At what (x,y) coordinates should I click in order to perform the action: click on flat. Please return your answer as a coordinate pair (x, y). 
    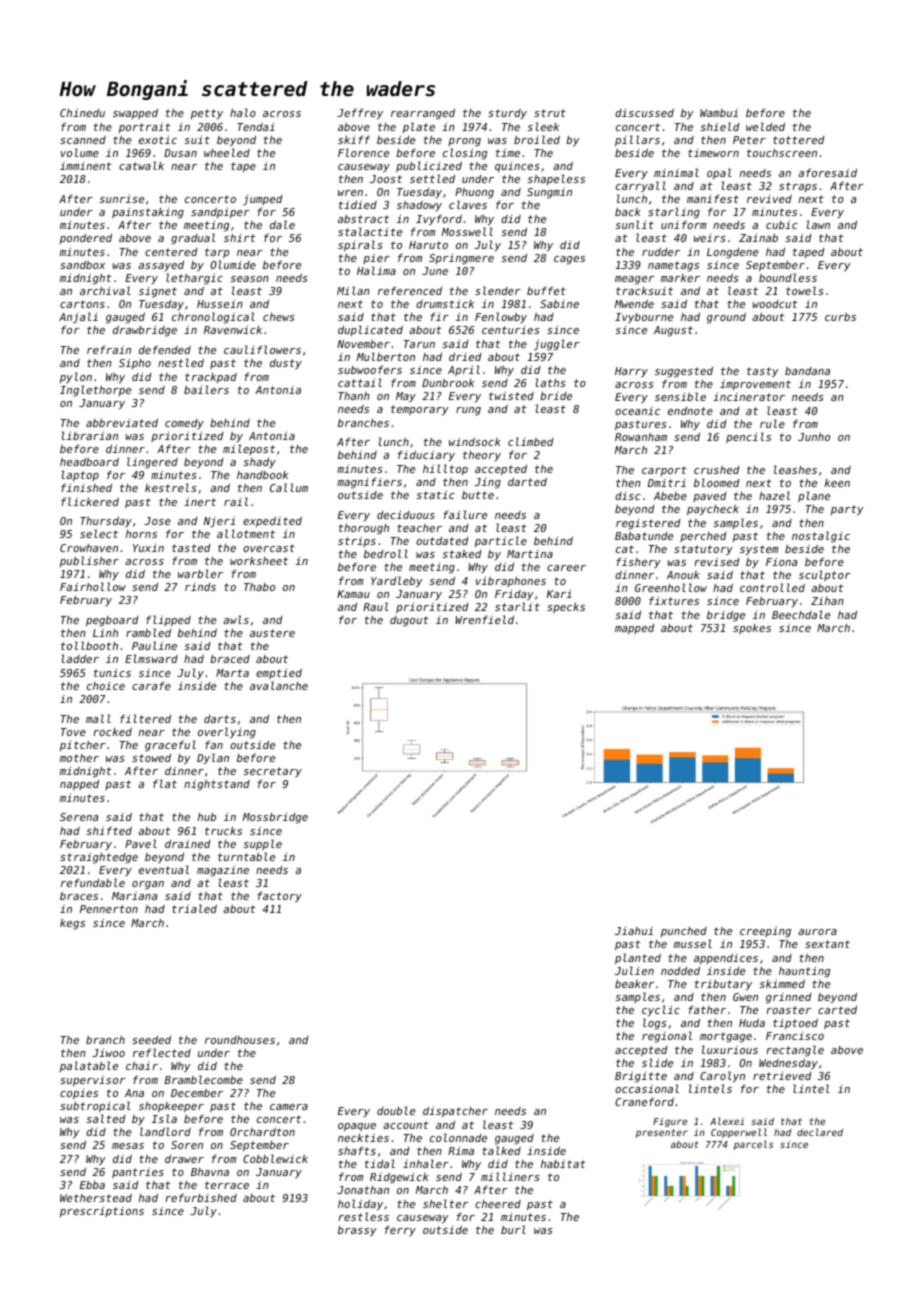
    Looking at the image, I should click on (165, 783).
